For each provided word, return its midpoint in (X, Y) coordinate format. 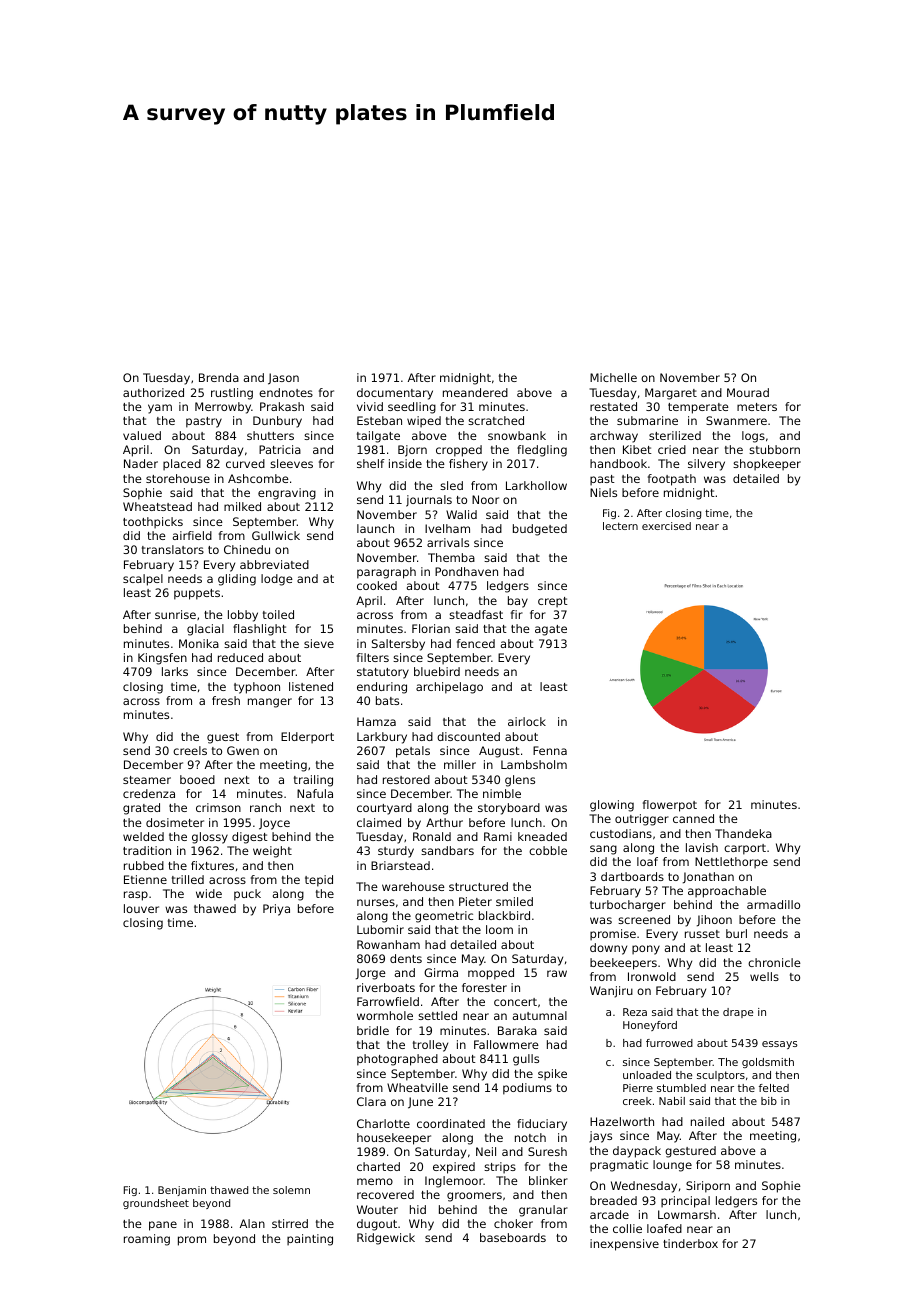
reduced (240, 657)
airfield (192, 535)
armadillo (773, 904)
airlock (527, 721)
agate (551, 630)
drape (738, 1013)
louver (141, 908)
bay (518, 602)
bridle (373, 1030)
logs (753, 437)
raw (557, 973)
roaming (147, 1240)
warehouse (413, 886)
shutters (270, 435)
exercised (666, 526)
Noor (485, 499)
